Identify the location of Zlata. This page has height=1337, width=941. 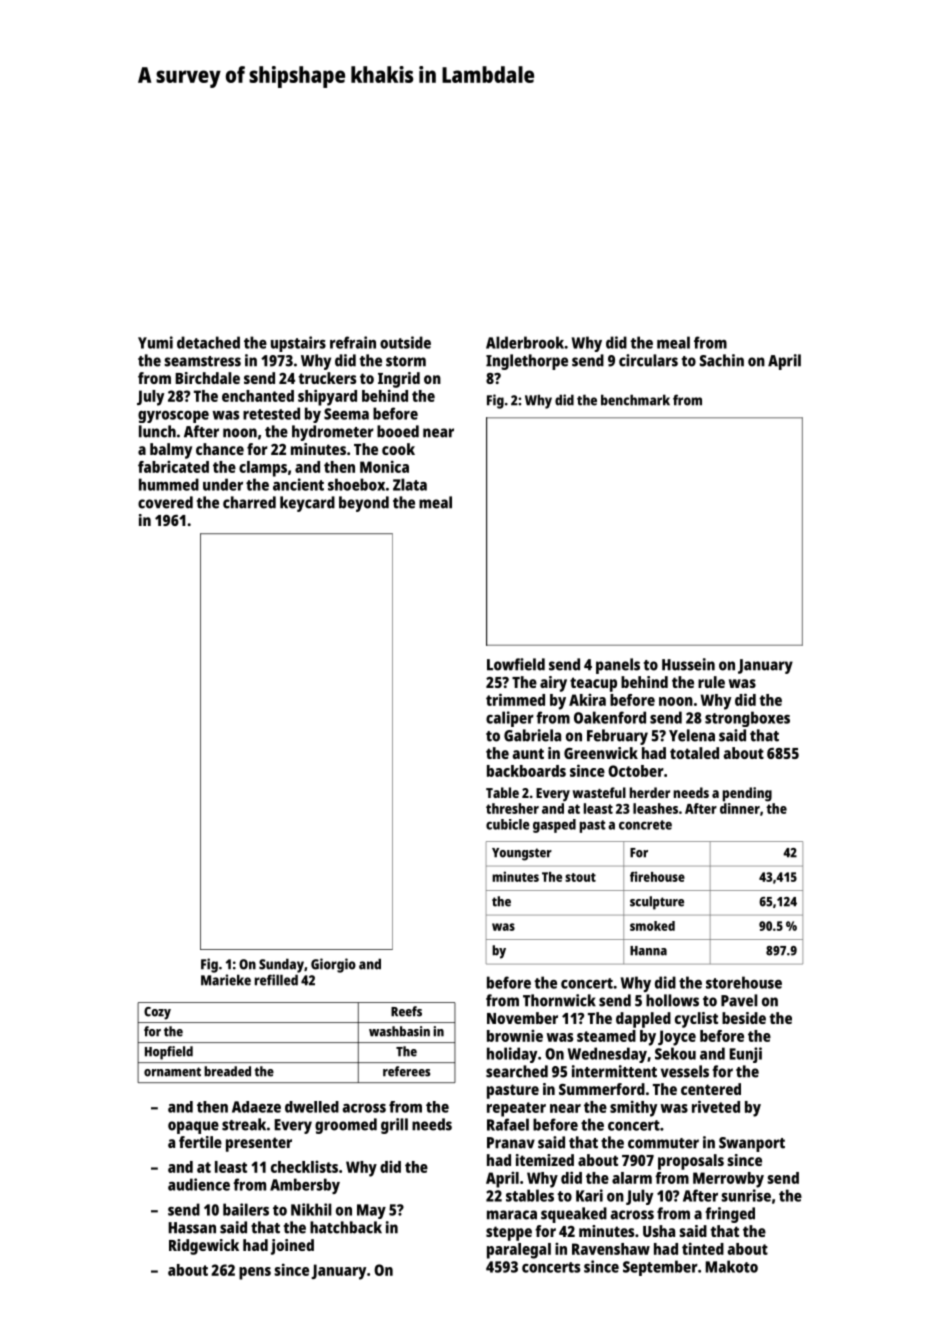
(410, 484).
